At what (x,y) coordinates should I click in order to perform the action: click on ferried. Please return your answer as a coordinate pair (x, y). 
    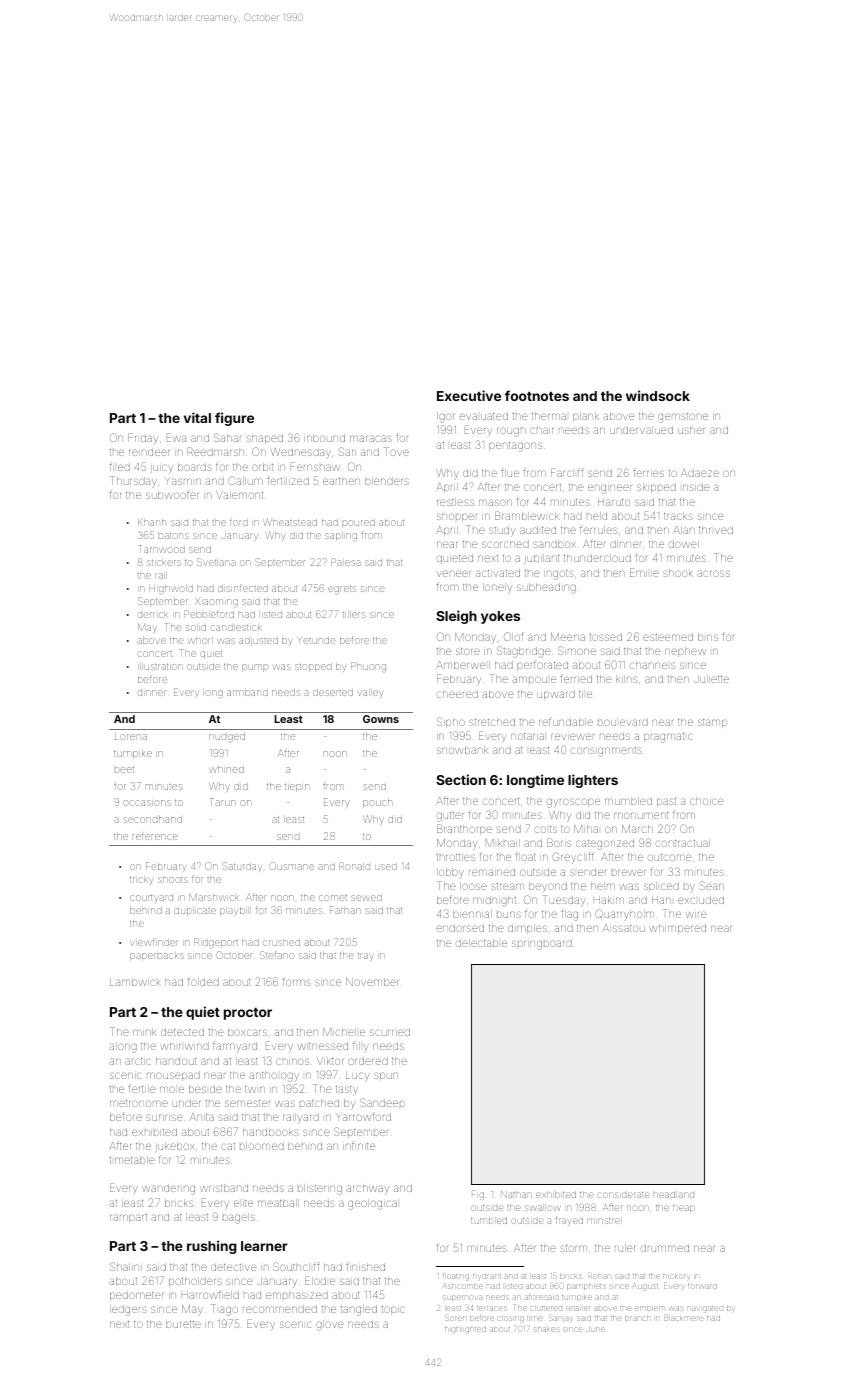
    Looking at the image, I should click on (576, 678).
